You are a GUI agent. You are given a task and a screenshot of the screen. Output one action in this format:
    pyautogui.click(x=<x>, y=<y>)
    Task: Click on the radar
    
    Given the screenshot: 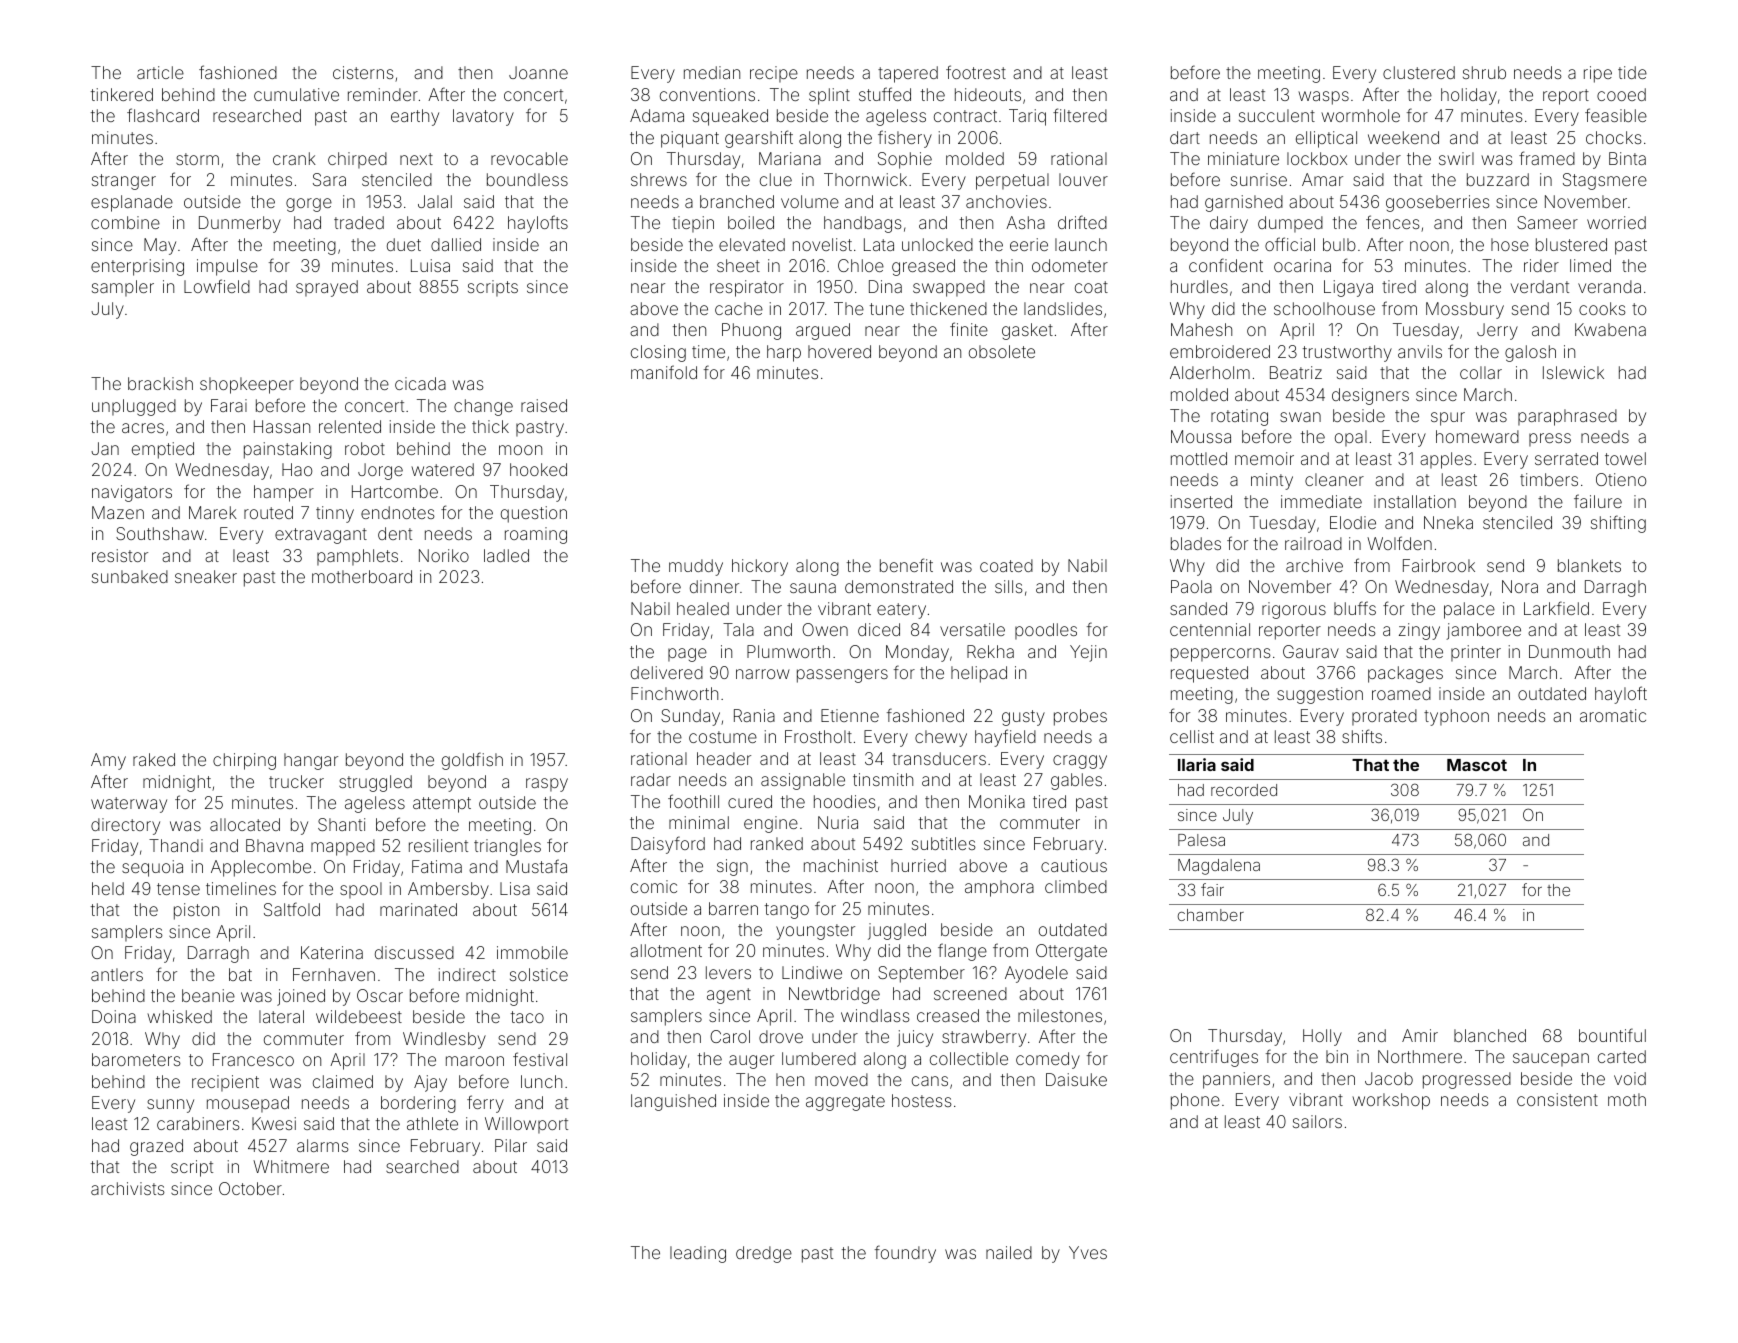 What is the action you would take?
    pyautogui.click(x=651, y=779)
